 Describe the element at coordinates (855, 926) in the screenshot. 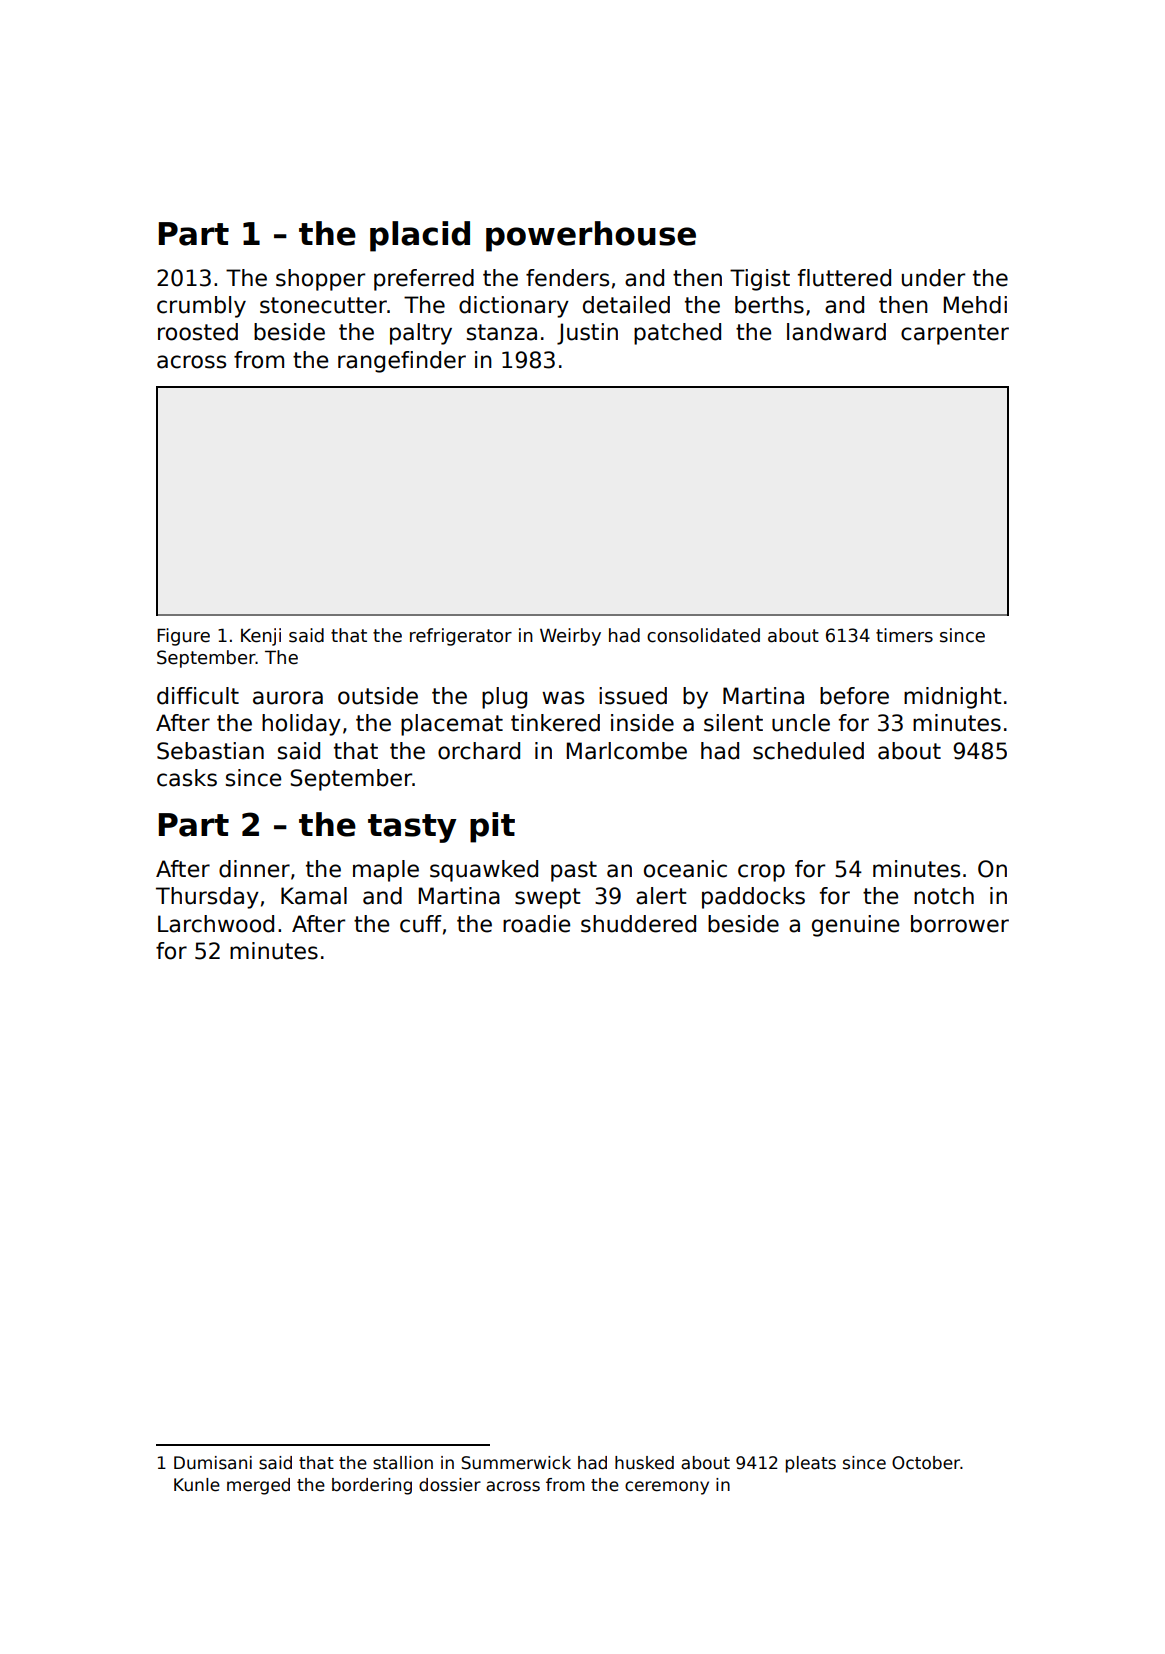

I see `genuine` at that location.
